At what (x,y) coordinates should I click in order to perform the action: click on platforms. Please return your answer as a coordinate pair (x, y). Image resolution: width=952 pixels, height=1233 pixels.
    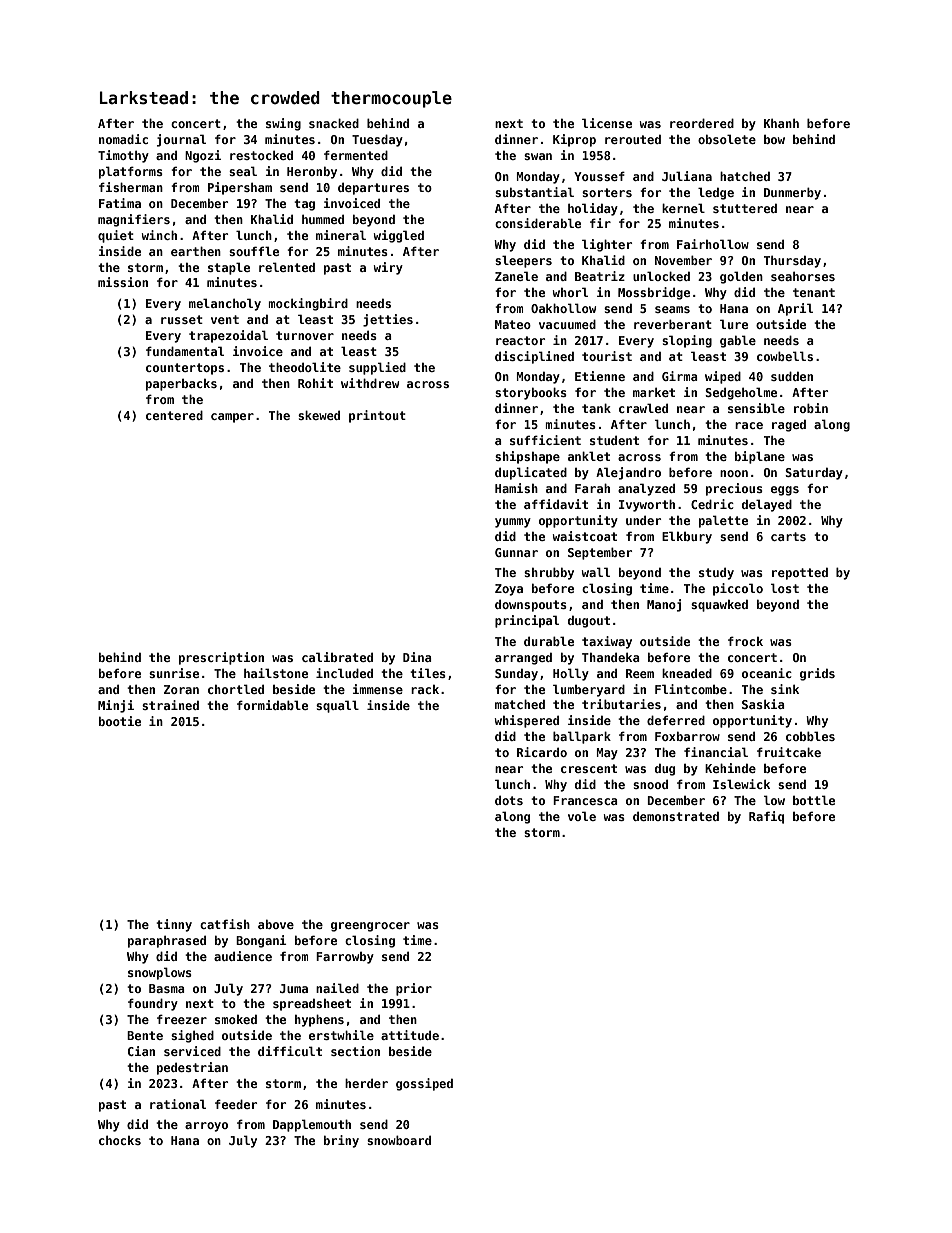
    Looking at the image, I should click on (131, 172).
